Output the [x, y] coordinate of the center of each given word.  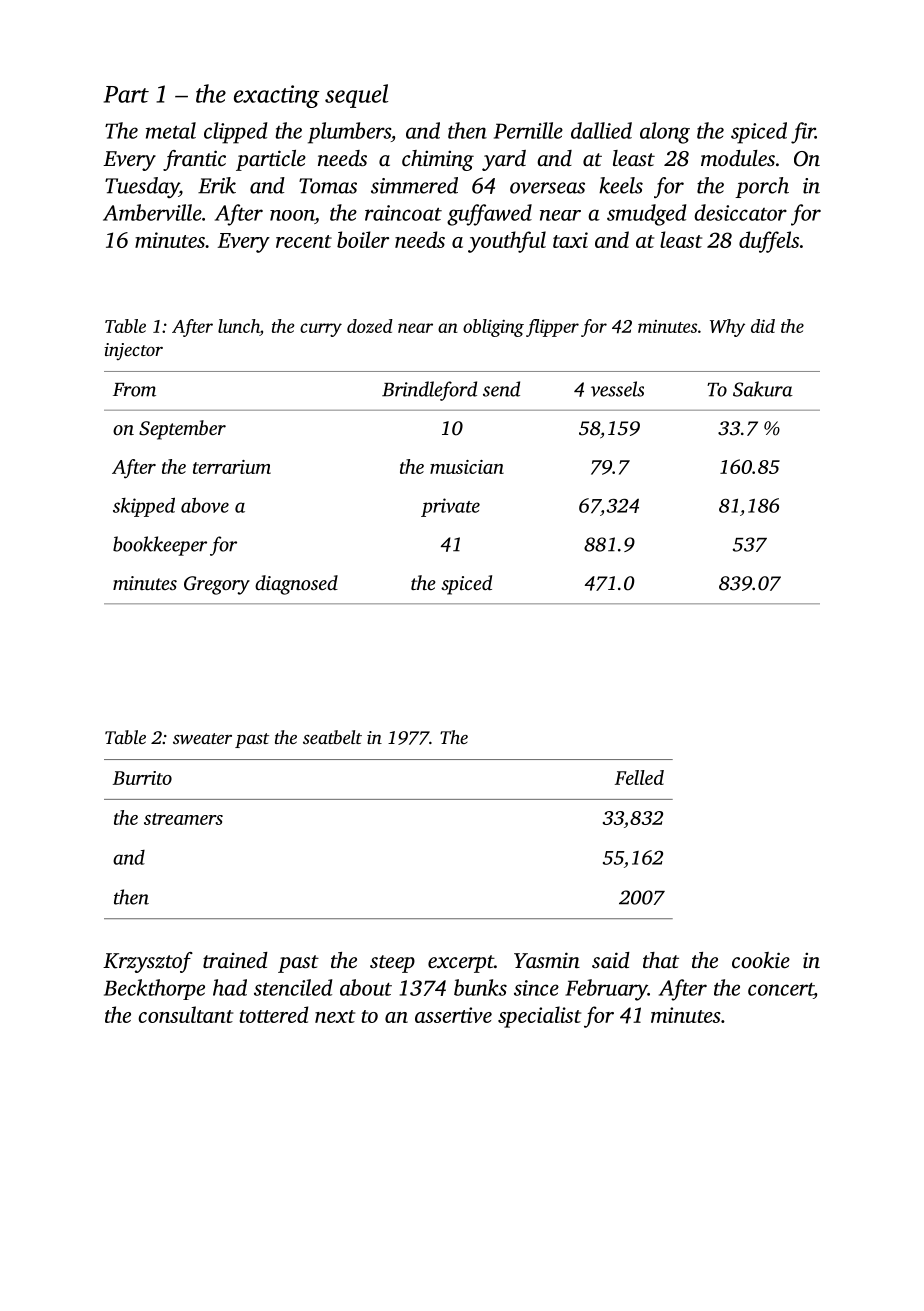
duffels [769, 242]
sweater [202, 738]
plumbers [349, 133]
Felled [639, 777]
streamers [183, 819]
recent [304, 241]
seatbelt [332, 737]
